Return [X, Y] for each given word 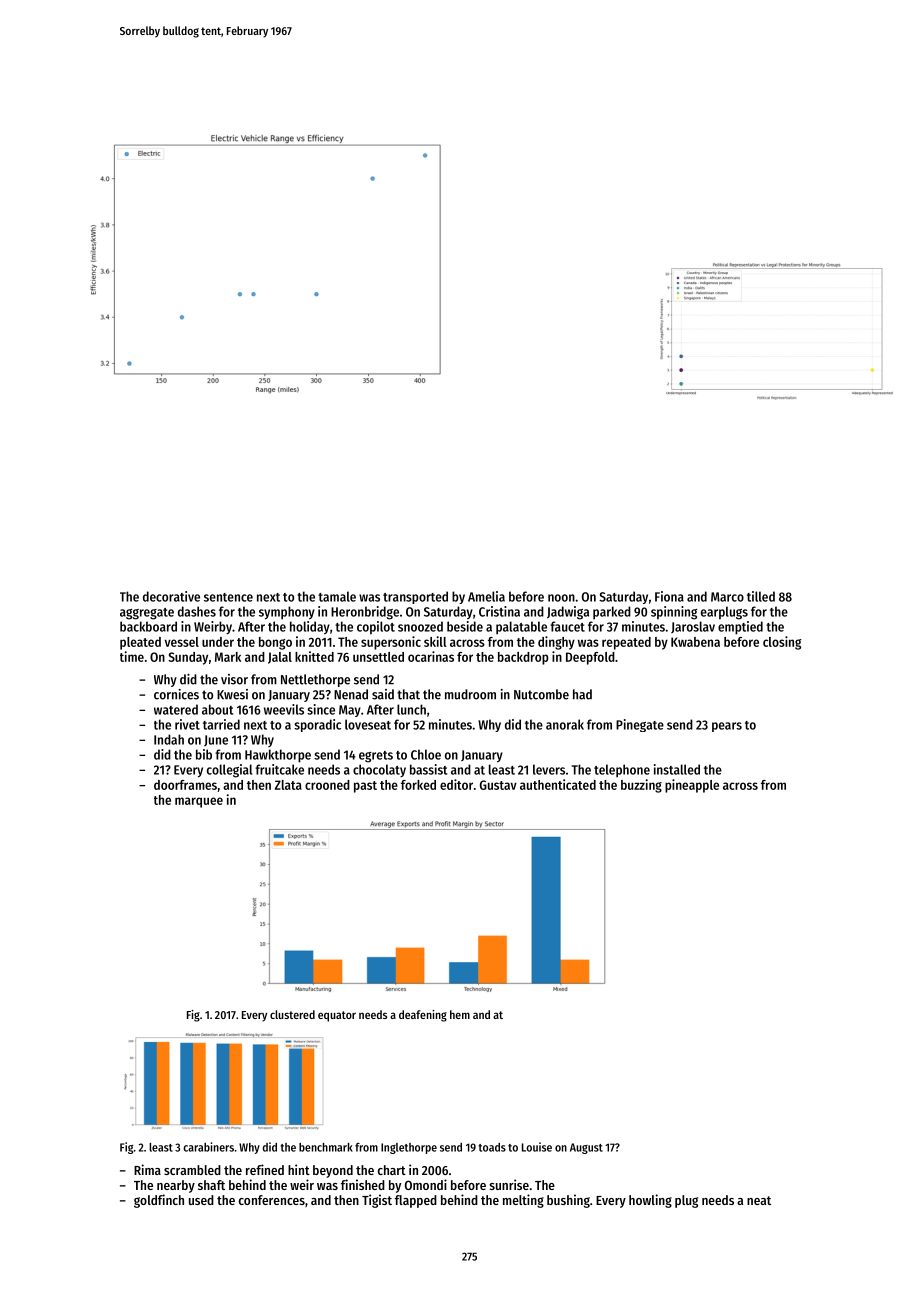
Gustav [498, 785]
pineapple [692, 786]
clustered [292, 1014]
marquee [199, 802]
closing [782, 643]
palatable [521, 627]
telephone [622, 770]
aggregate [147, 614]
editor [456, 784]
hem [460, 1014]
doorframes [185, 785]
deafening [423, 1016]
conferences [272, 1200]
